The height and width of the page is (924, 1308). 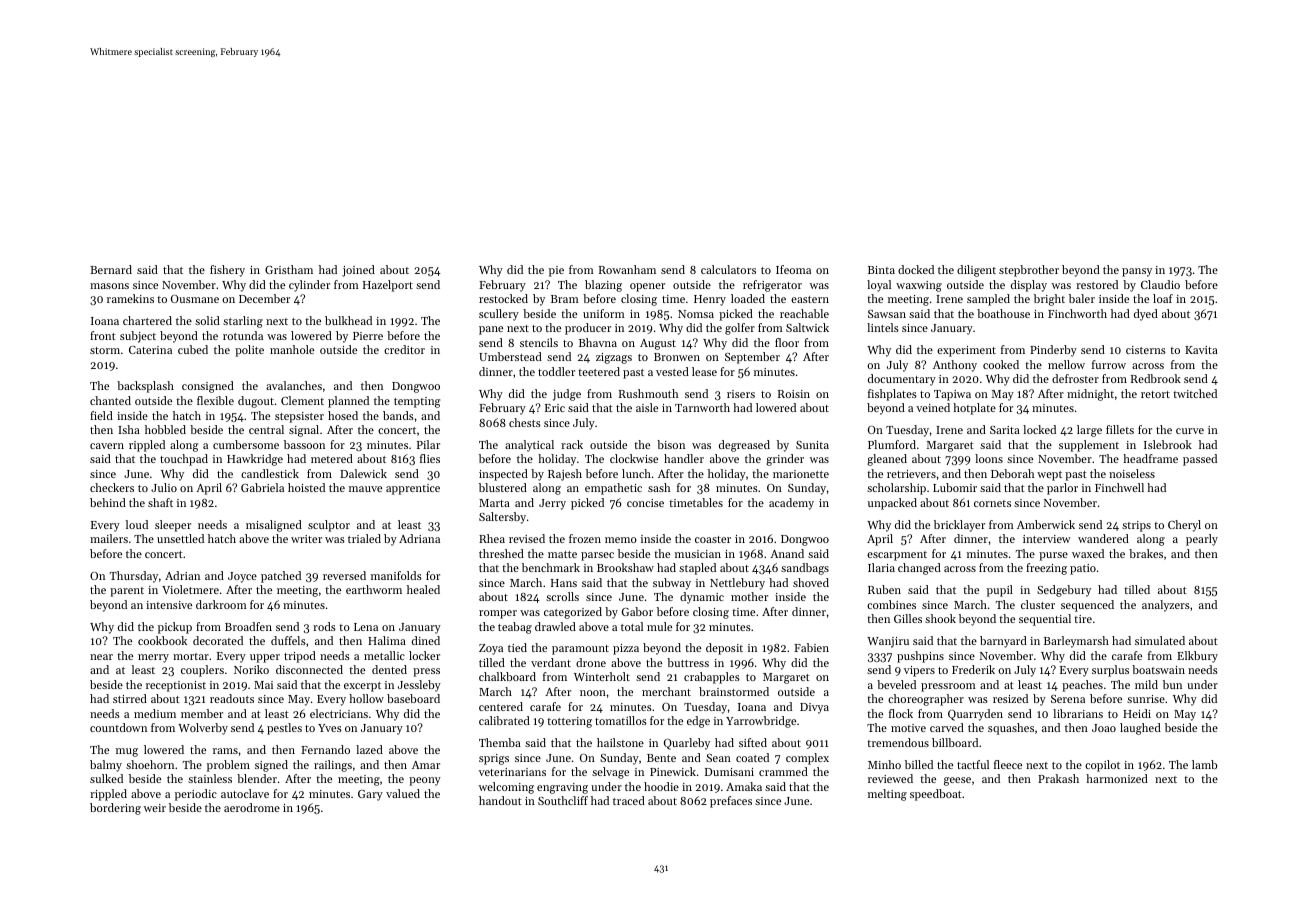 I want to click on judge, so click(x=567, y=395).
